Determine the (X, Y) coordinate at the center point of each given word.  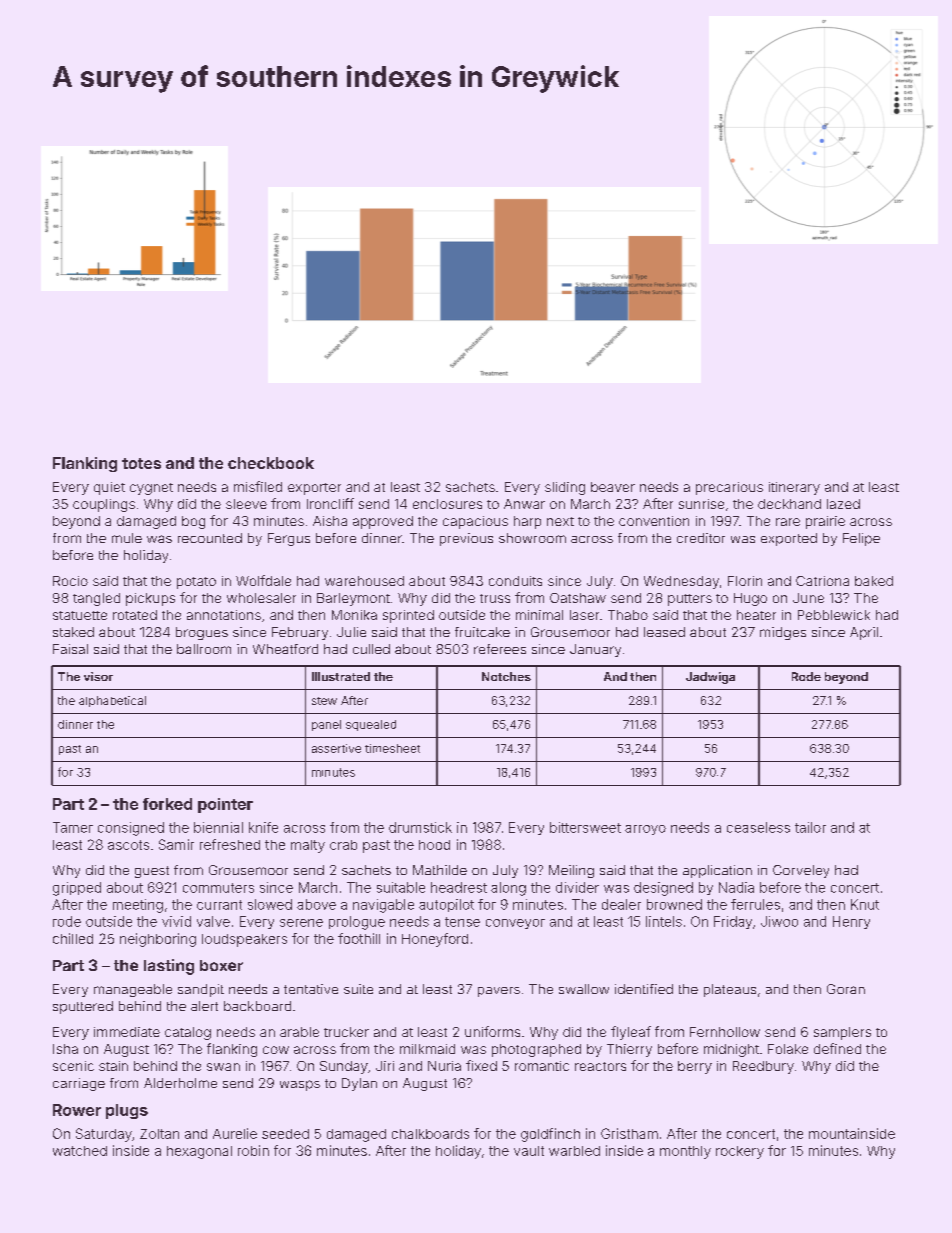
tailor (810, 827)
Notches (506, 676)
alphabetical (112, 701)
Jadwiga (710, 678)
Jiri (385, 1066)
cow (276, 1050)
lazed (843, 504)
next (560, 521)
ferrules (755, 904)
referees (500, 649)
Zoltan (159, 1134)
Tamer (73, 827)
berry (695, 1067)
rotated (135, 615)
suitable (401, 887)
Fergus (289, 539)
